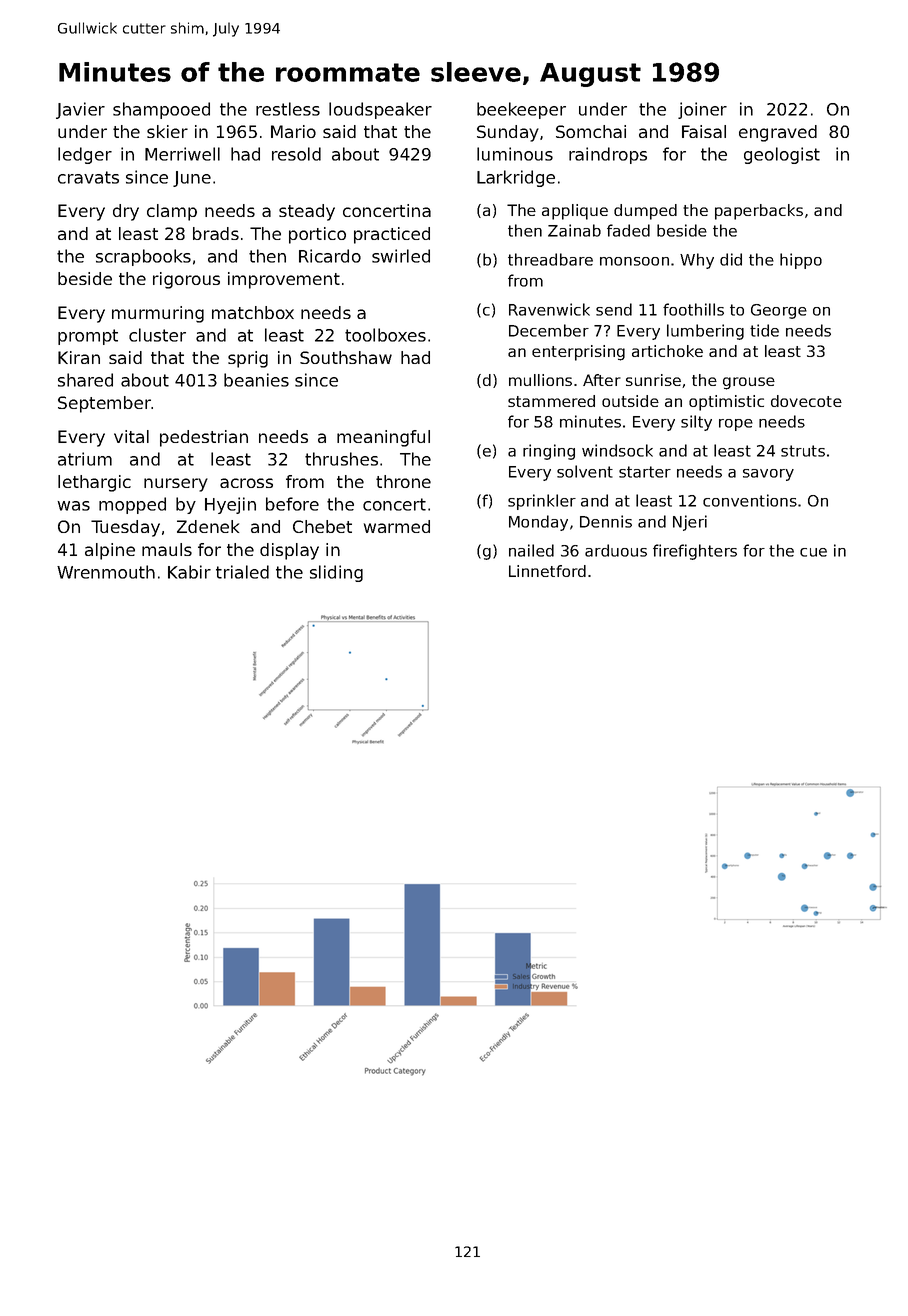 This screenshot has height=1316, width=908. I want to click on firefighters, so click(695, 552).
